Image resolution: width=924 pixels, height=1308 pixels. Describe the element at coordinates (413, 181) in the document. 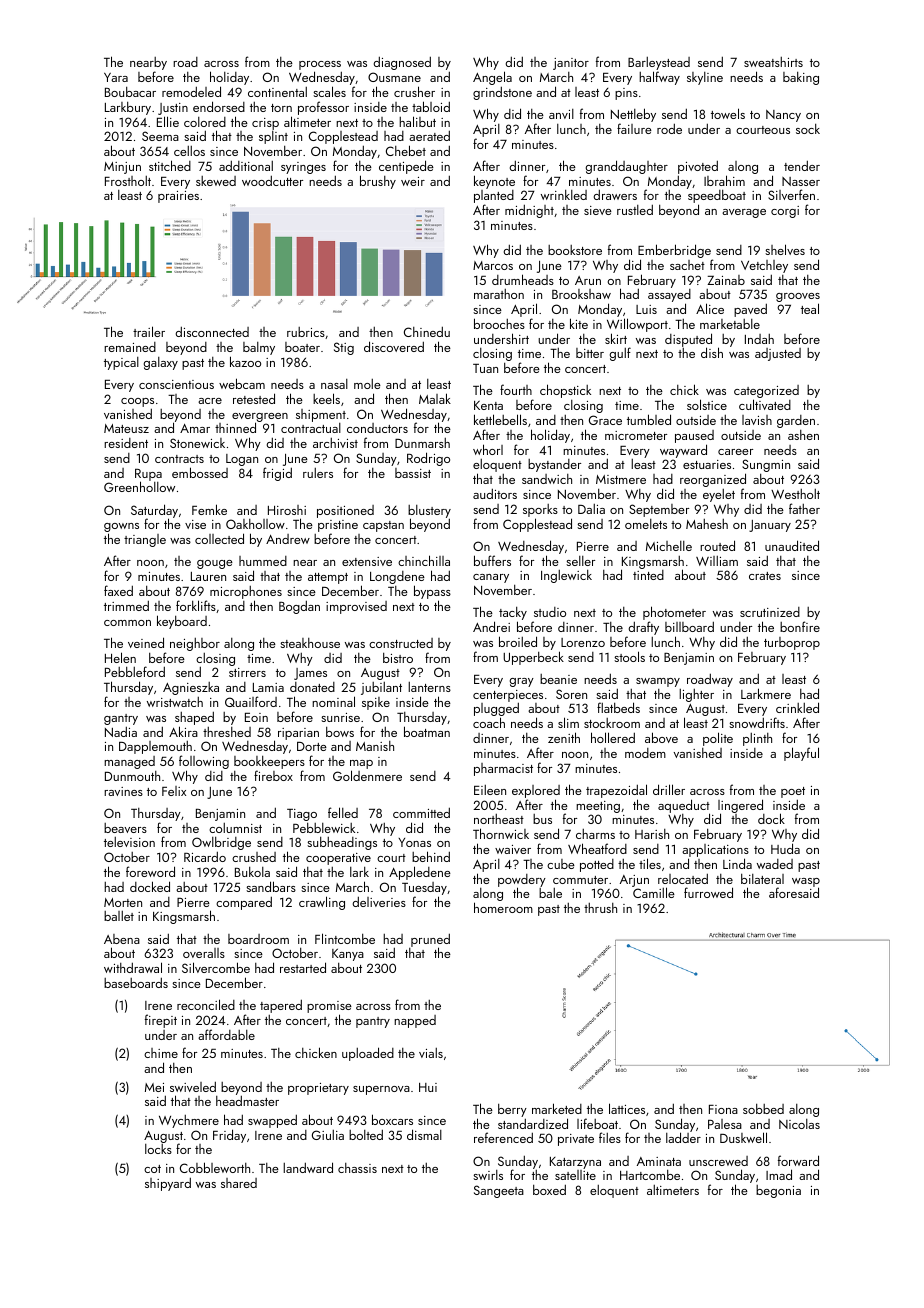

I see `weir` at that location.
